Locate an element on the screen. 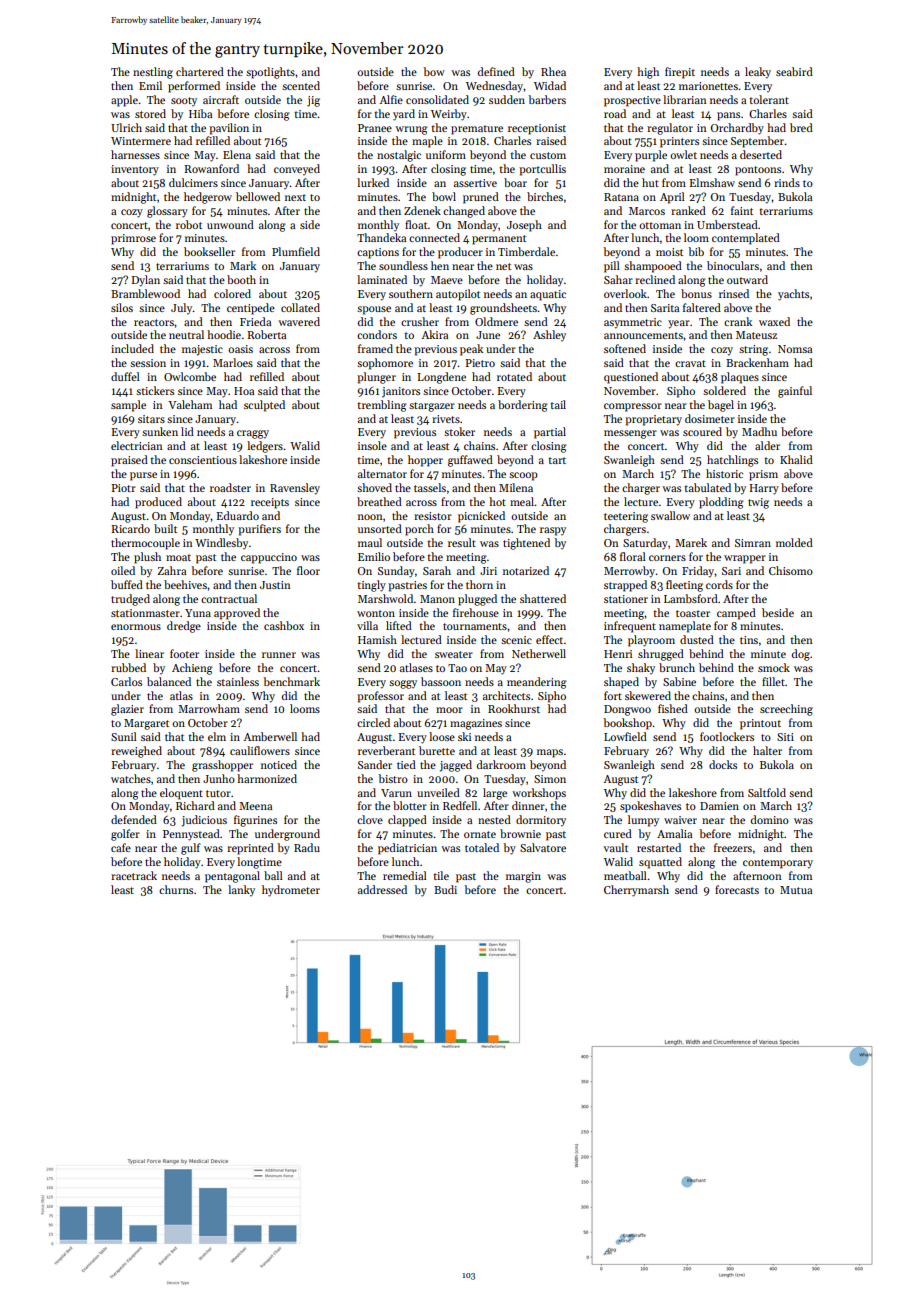 Image resolution: width=924 pixels, height=1308 pixels. ski is located at coordinates (464, 736).
